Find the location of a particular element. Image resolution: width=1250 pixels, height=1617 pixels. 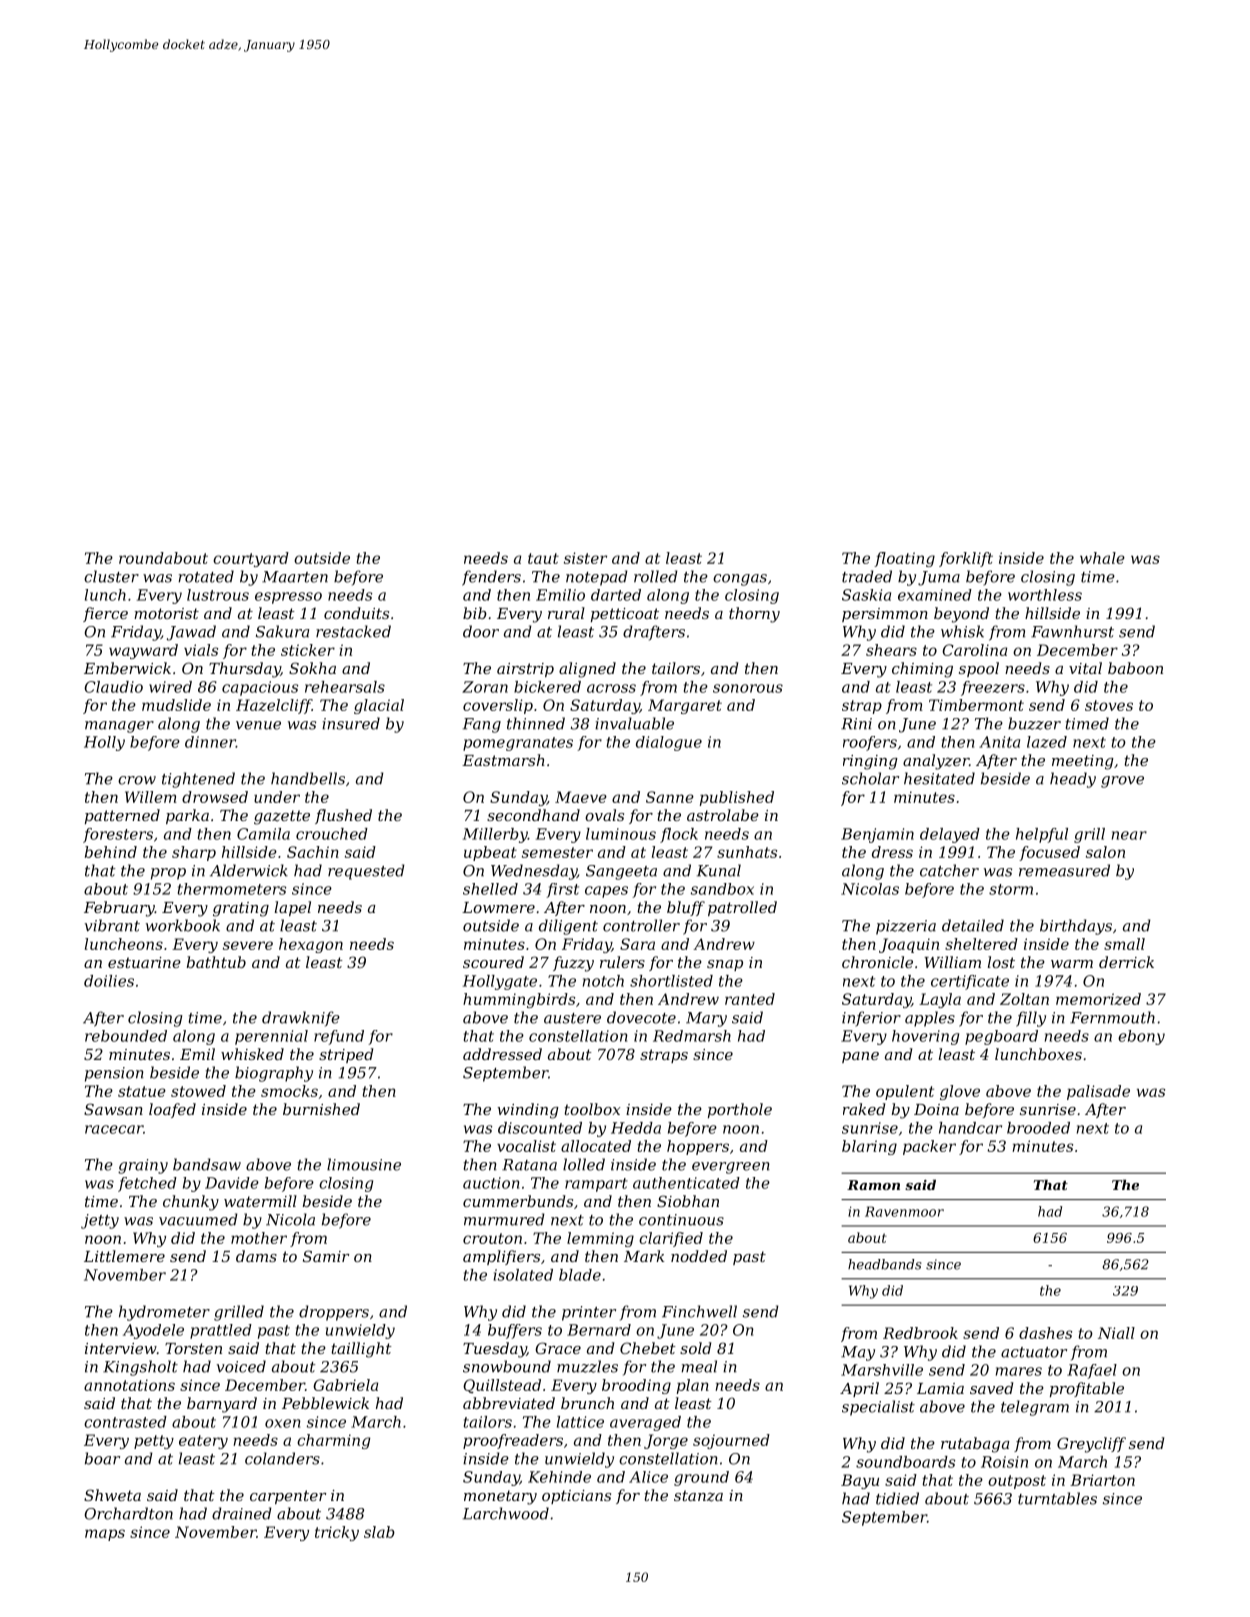

chunky is located at coordinates (191, 1203).
